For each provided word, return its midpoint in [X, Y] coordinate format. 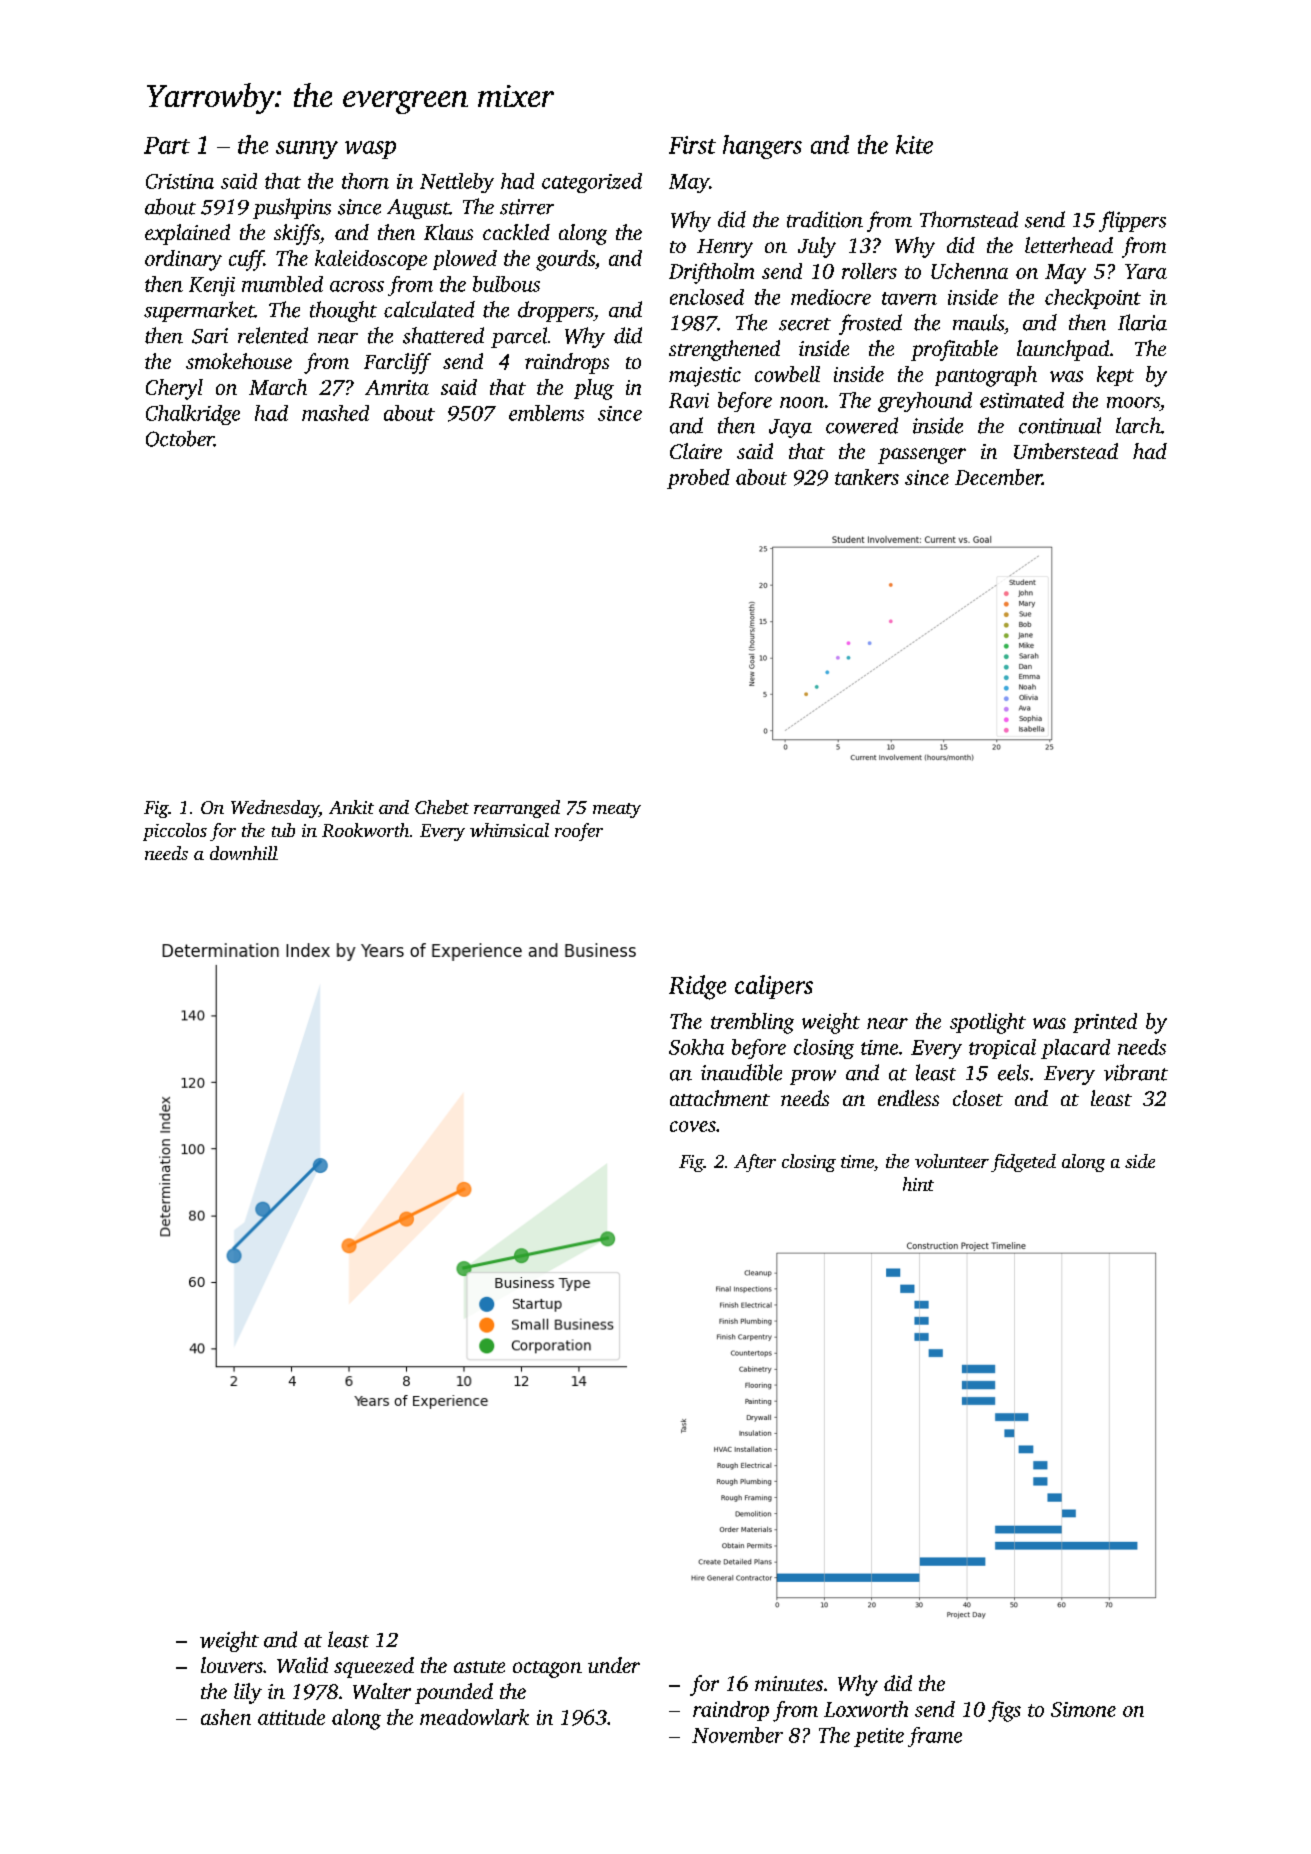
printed [1105, 1023]
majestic [705, 377]
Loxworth [866, 1709]
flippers [1132, 221]
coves [693, 1126]
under [614, 1665]
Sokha [696, 1047]
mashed [335, 413]
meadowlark [474, 1717]
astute [479, 1667]
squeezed [374, 1667]
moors [1133, 402]
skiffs [297, 234]
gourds [565, 260]
